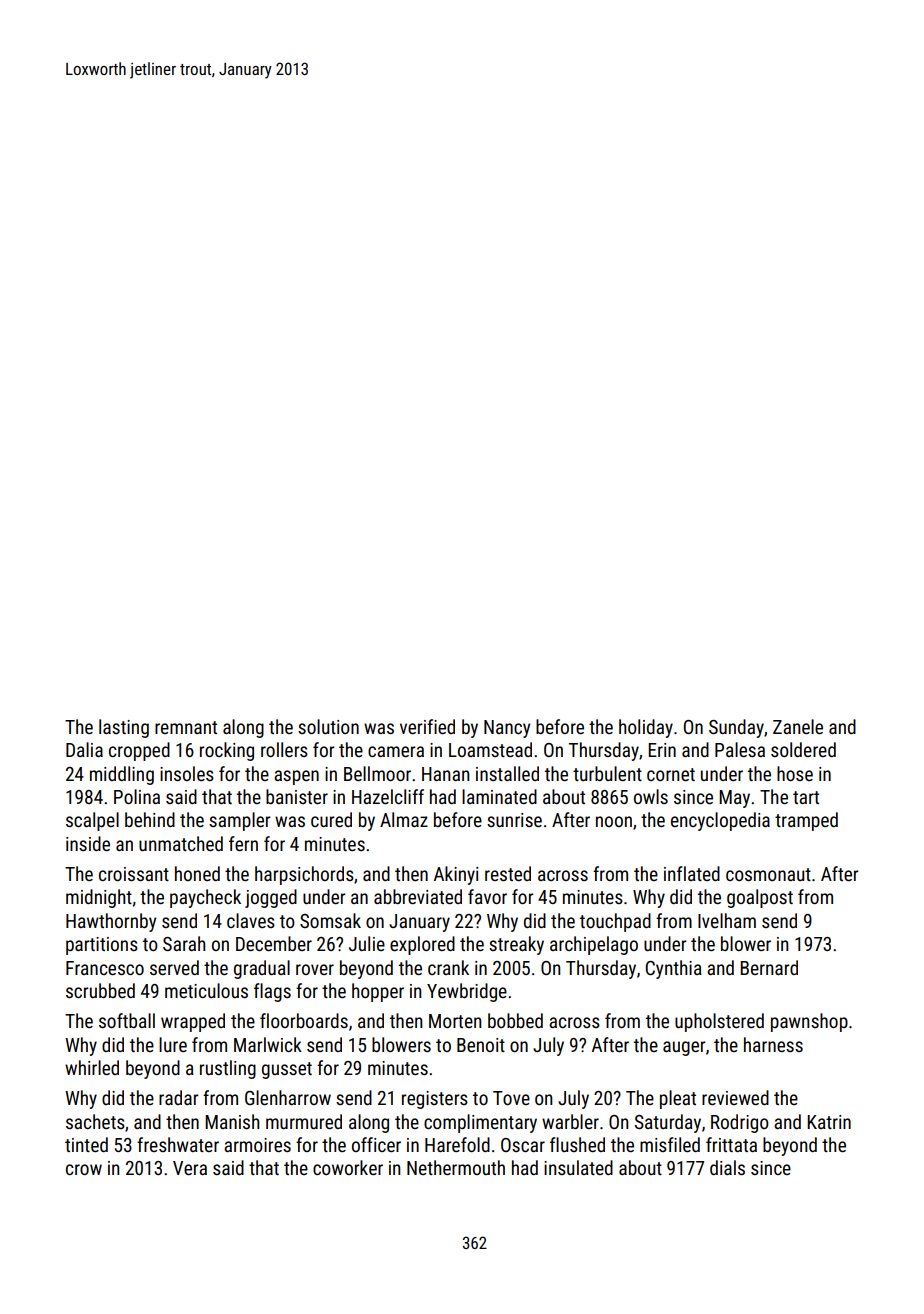  What do you see at coordinates (127, 1020) in the image?
I see `softball` at bounding box center [127, 1020].
